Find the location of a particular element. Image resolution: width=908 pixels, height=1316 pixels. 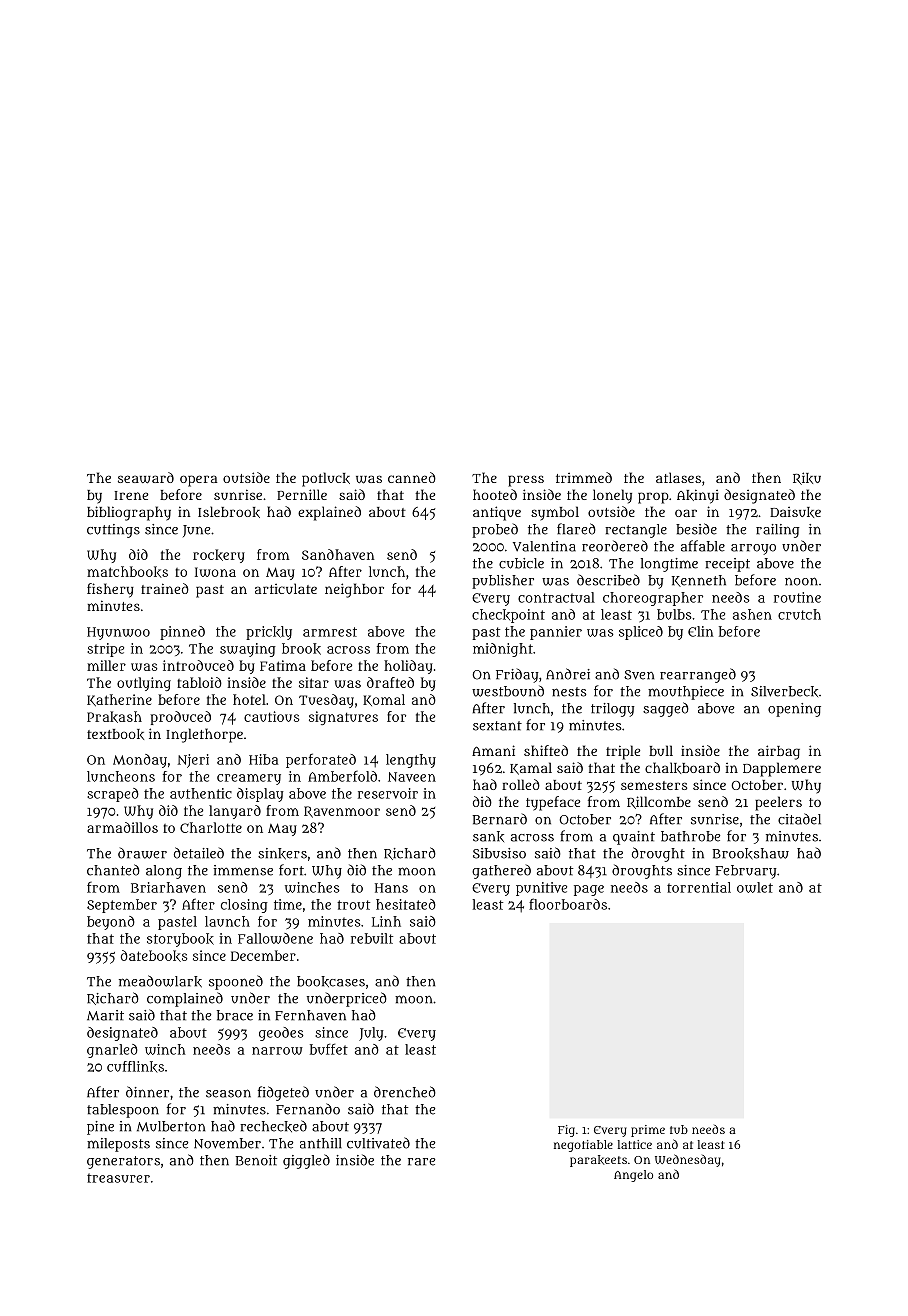

checkpoint is located at coordinates (508, 616).
